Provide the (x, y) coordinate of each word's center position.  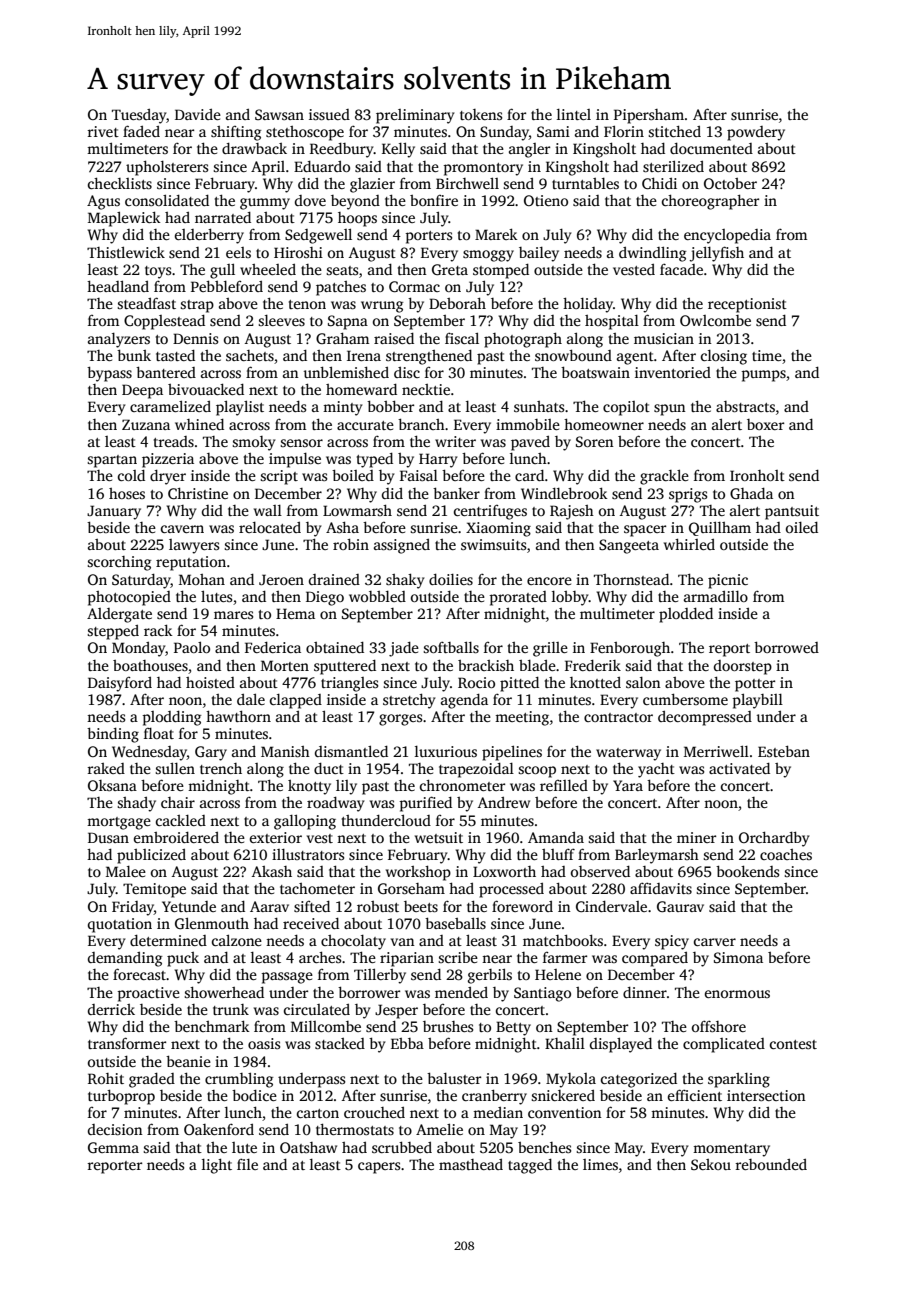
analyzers (119, 340)
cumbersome (685, 699)
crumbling (239, 1080)
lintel (574, 114)
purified (425, 804)
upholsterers (167, 168)
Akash (272, 871)
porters (428, 237)
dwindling (653, 254)
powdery (756, 133)
